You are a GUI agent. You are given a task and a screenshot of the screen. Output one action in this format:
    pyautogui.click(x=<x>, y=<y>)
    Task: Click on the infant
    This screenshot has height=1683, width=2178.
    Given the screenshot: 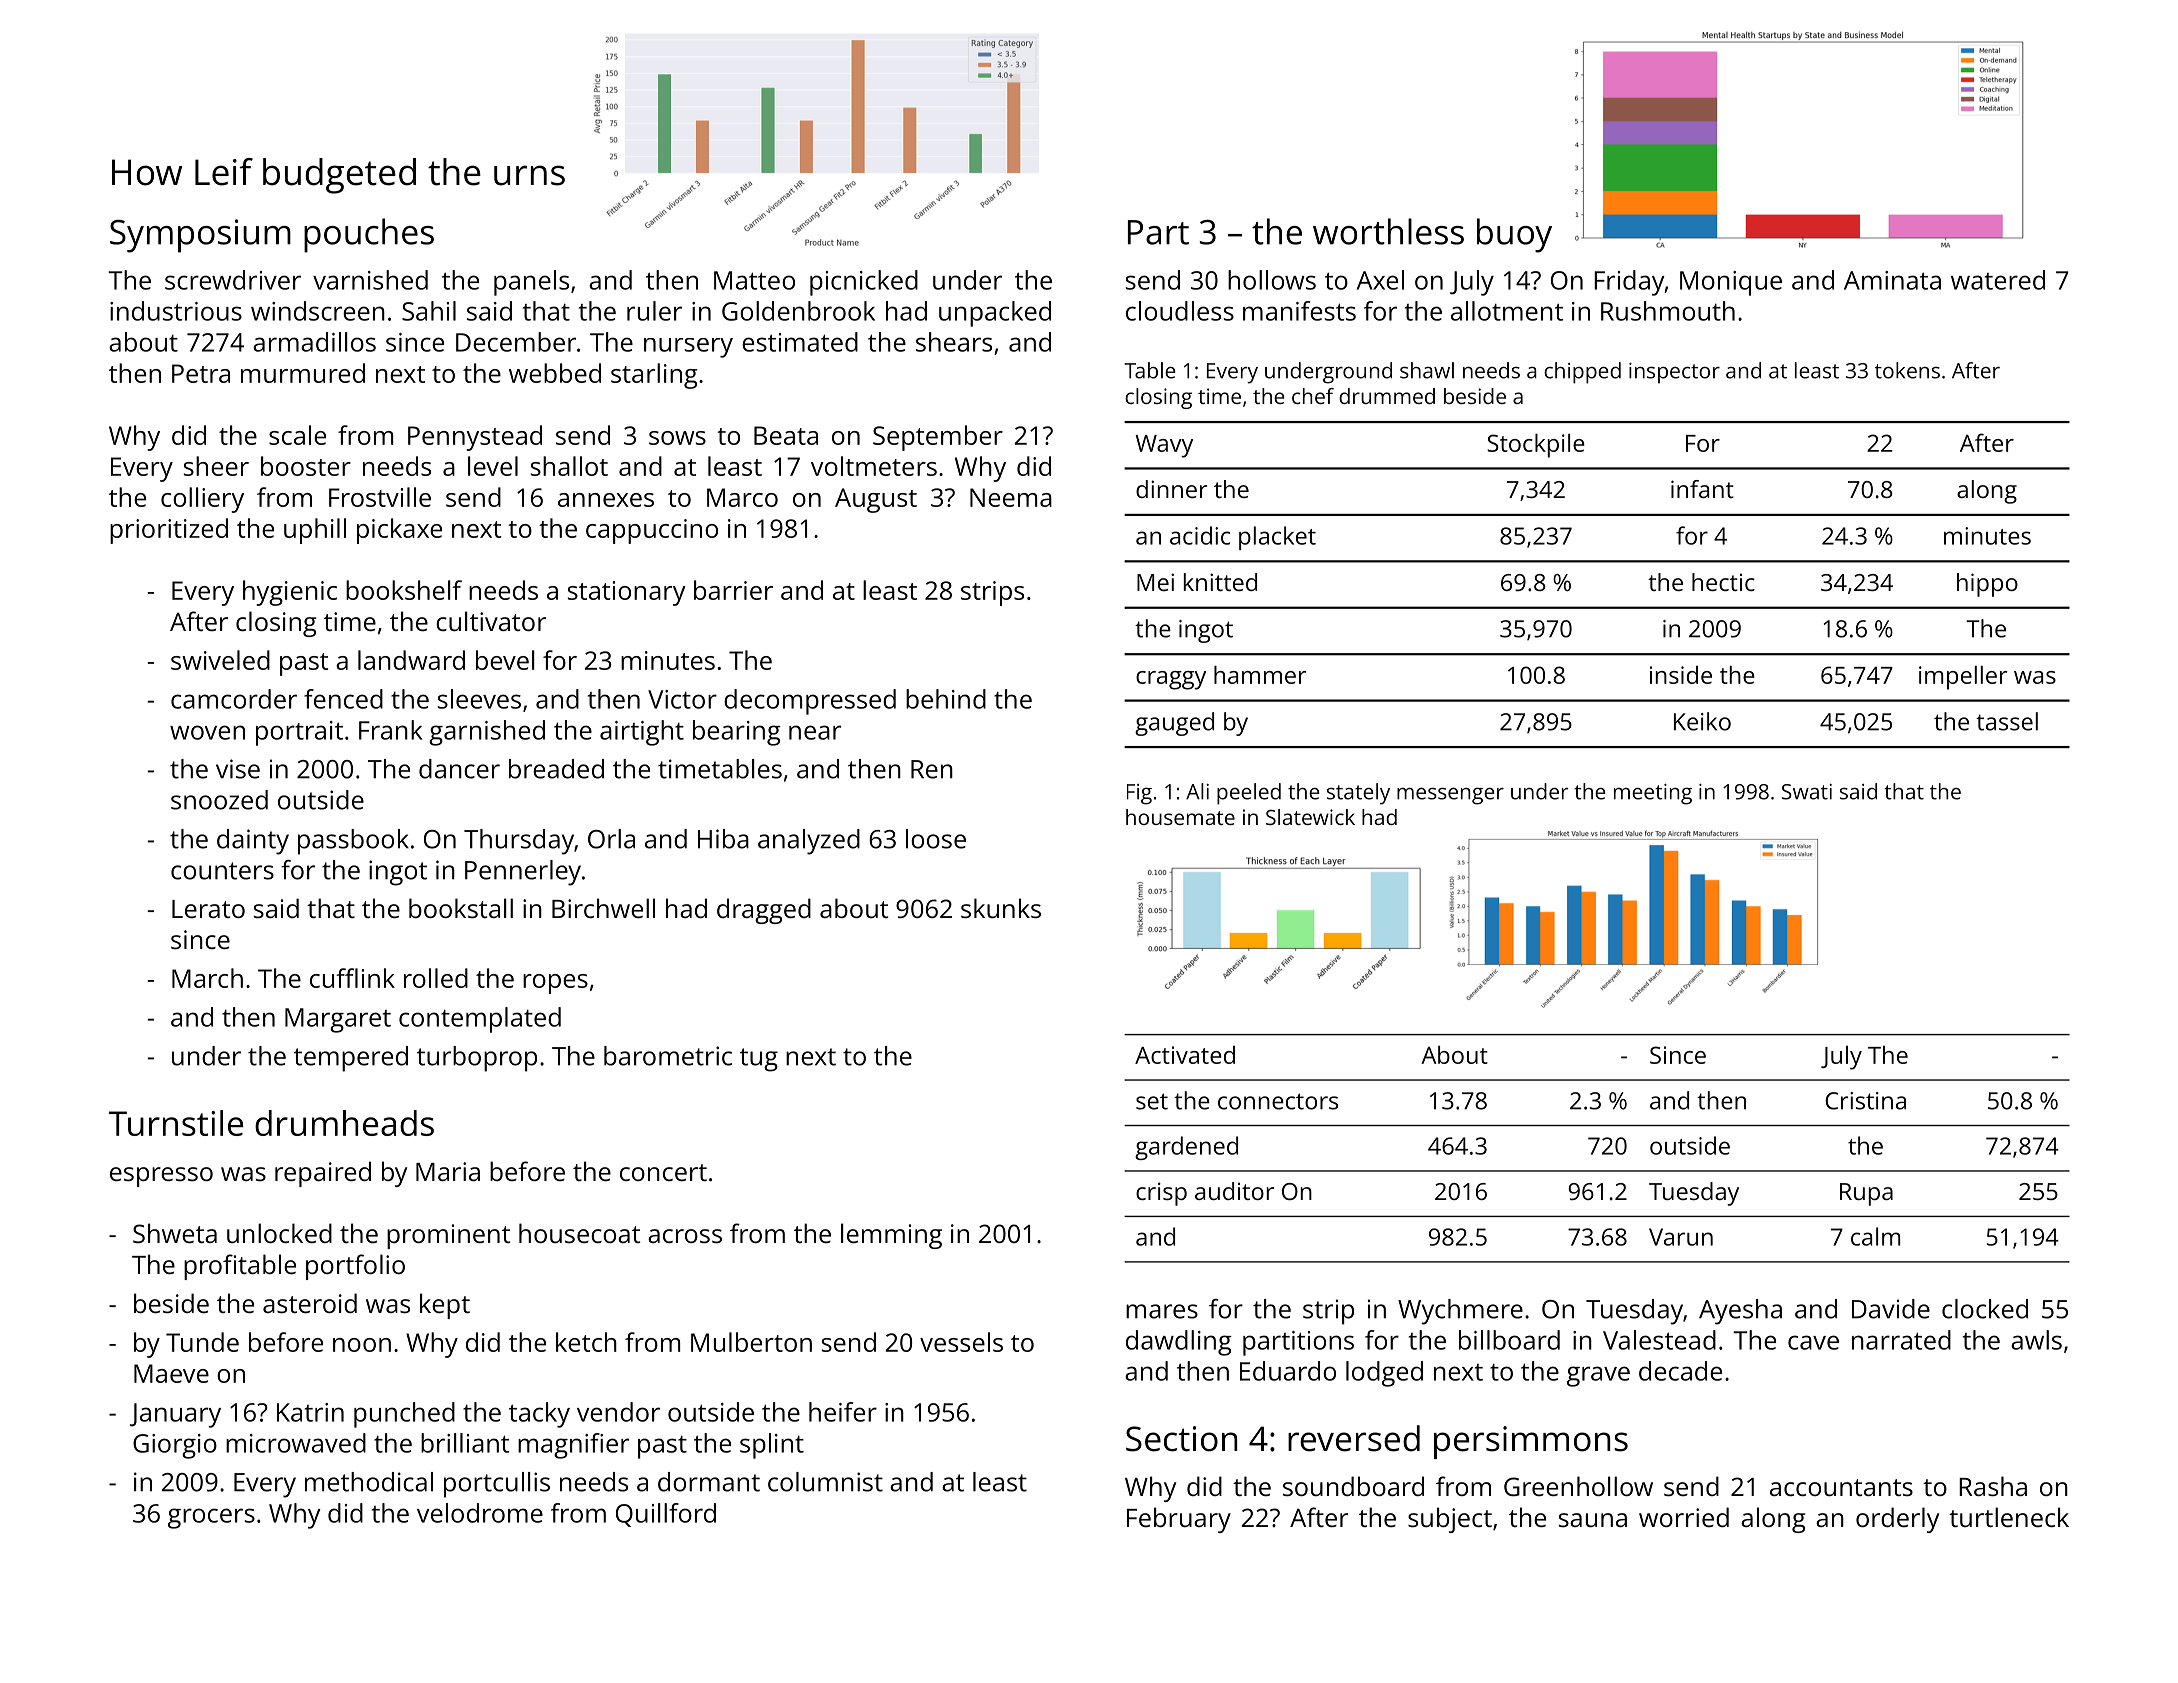 What is the action you would take?
    pyautogui.click(x=1702, y=489)
